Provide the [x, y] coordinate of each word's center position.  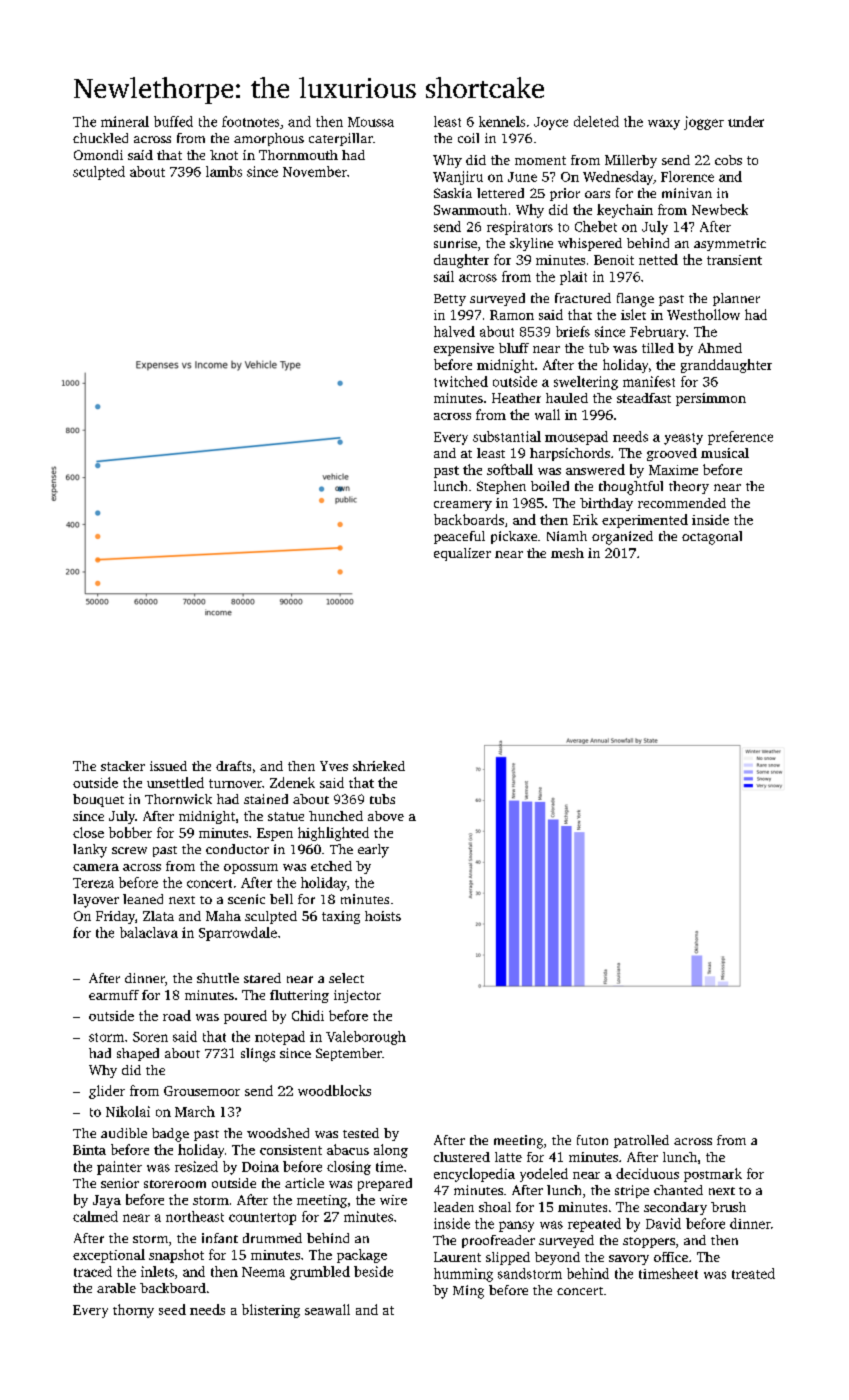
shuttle [218, 978]
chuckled [100, 138]
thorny [133, 1311]
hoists [383, 916]
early [373, 851]
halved [454, 331]
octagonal [712, 538]
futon [592, 1140]
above [386, 816]
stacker [123, 766]
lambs [224, 171]
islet [633, 314]
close [88, 832]
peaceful [459, 537]
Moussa [371, 122]
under [746, 121]
